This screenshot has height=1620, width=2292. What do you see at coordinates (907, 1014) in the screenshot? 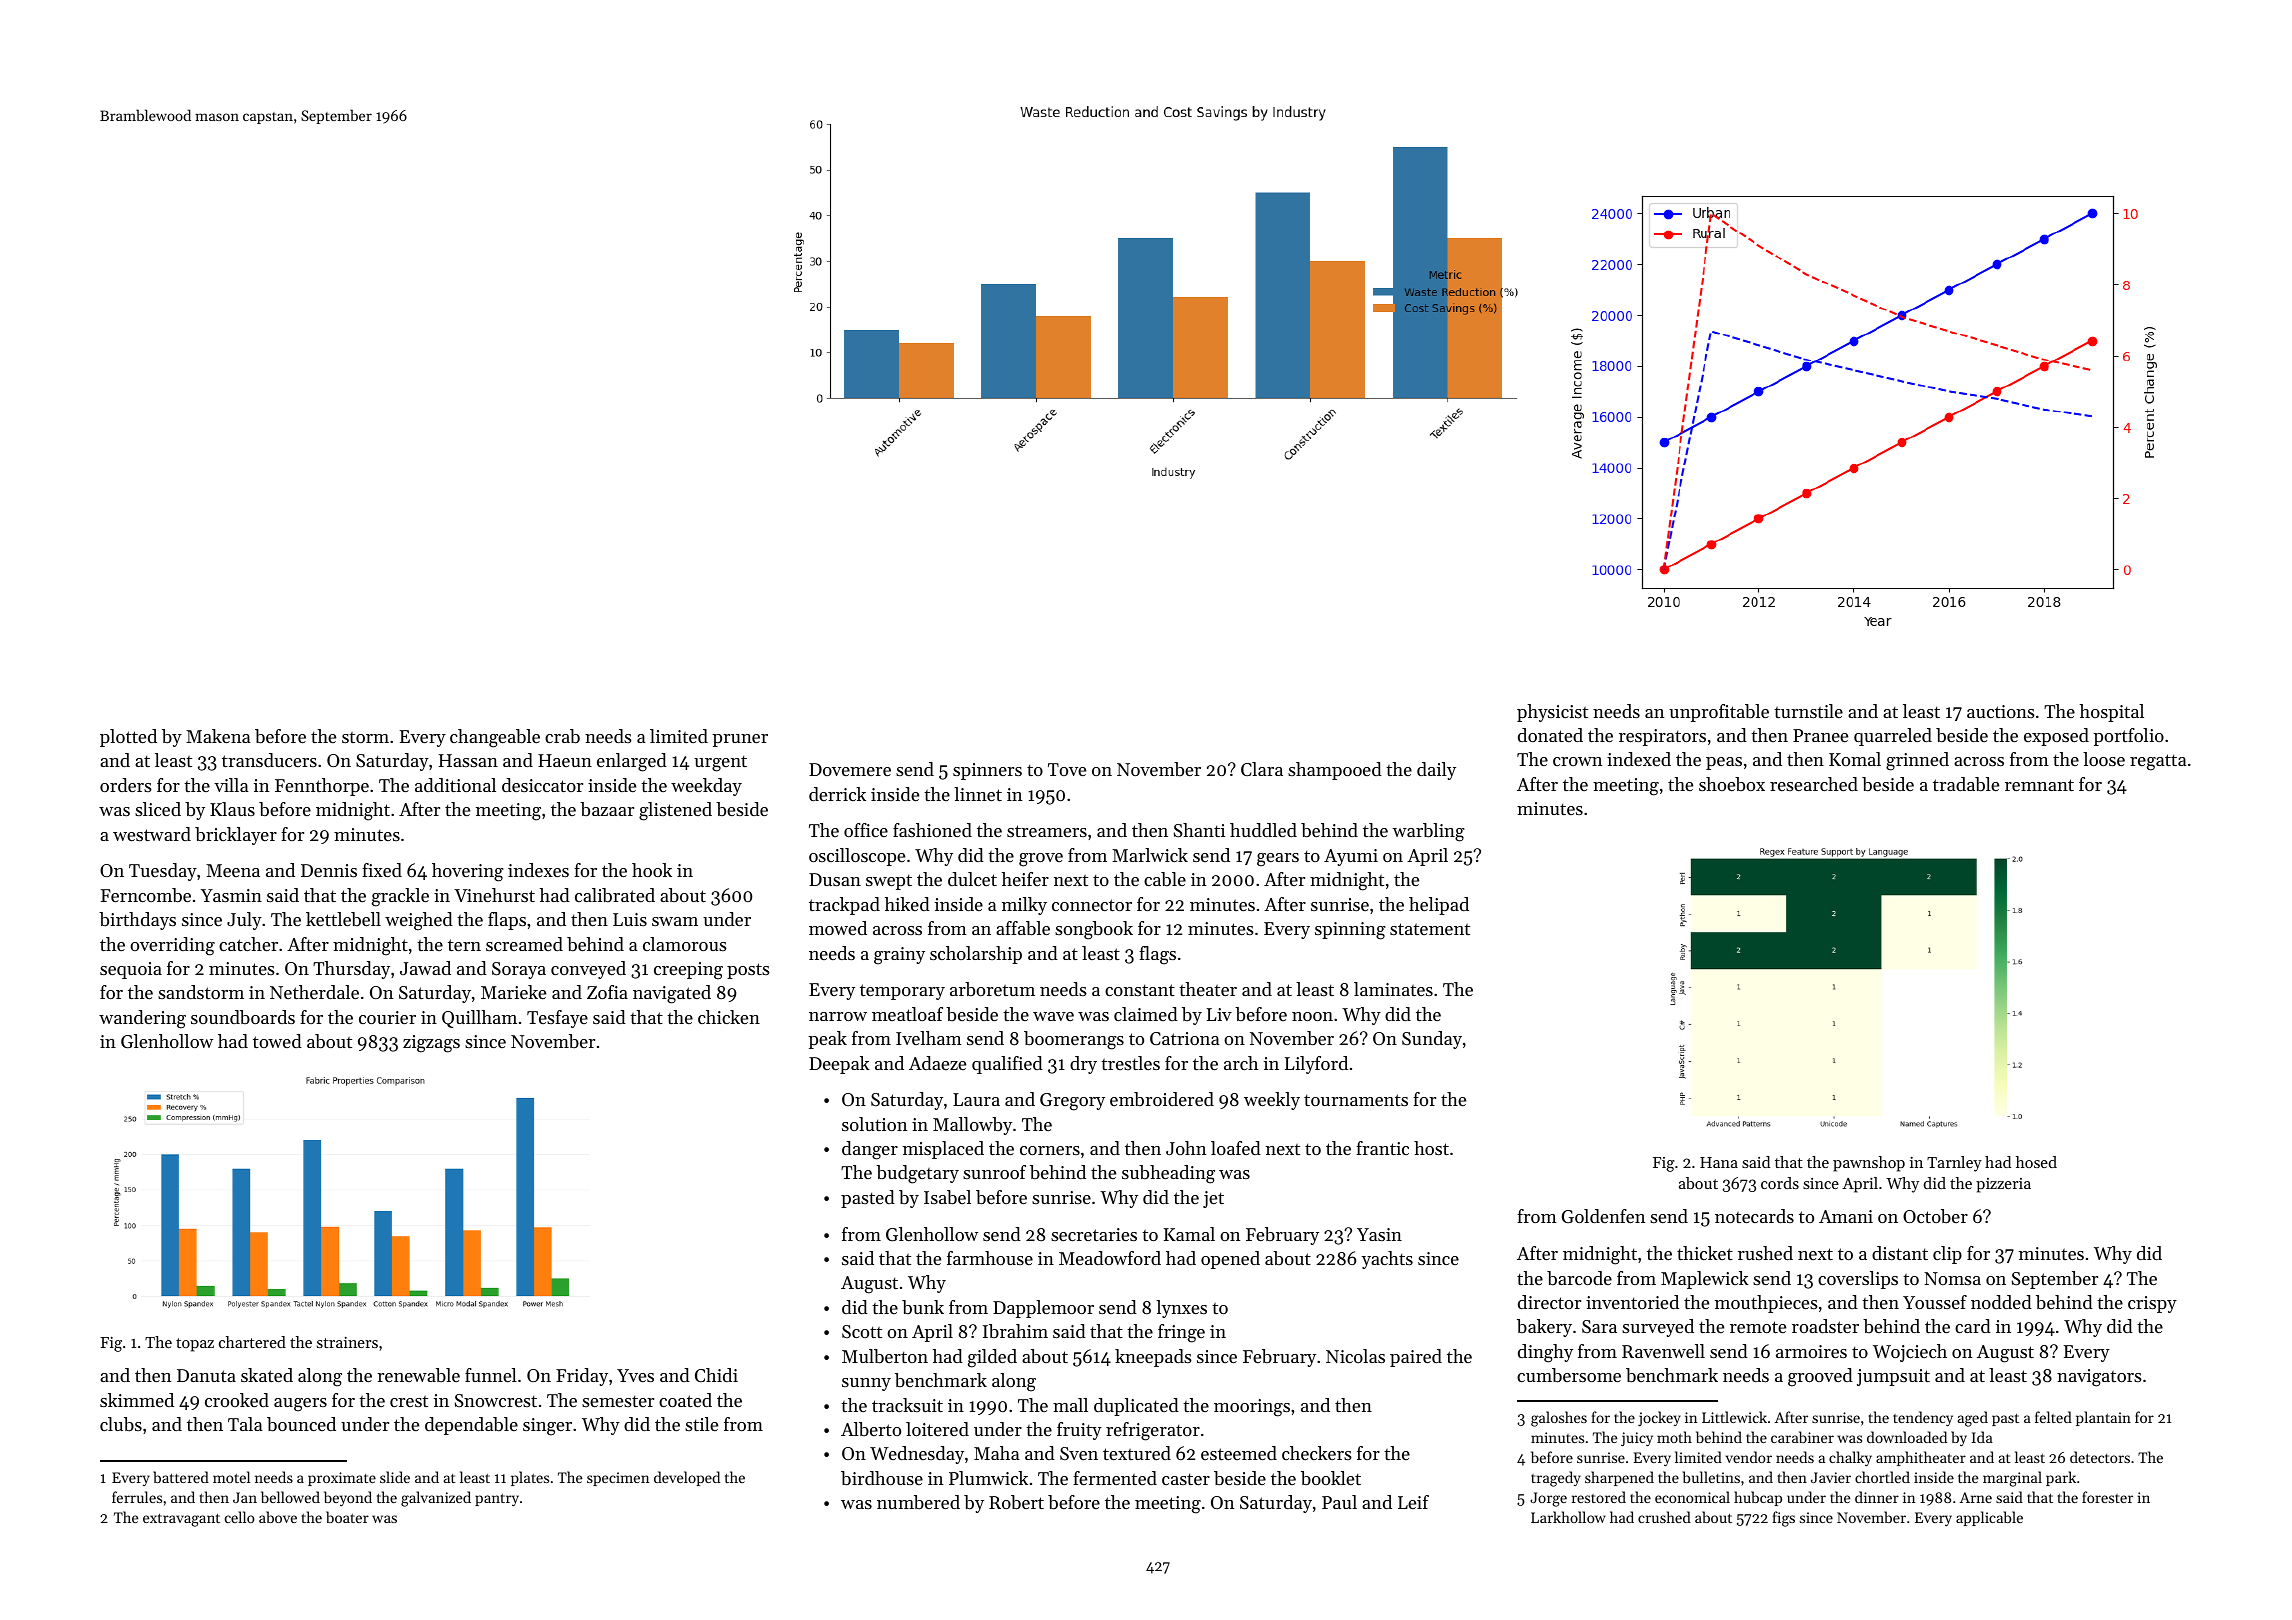
I see `meatloaf` at bounding box center [907, 1014].
